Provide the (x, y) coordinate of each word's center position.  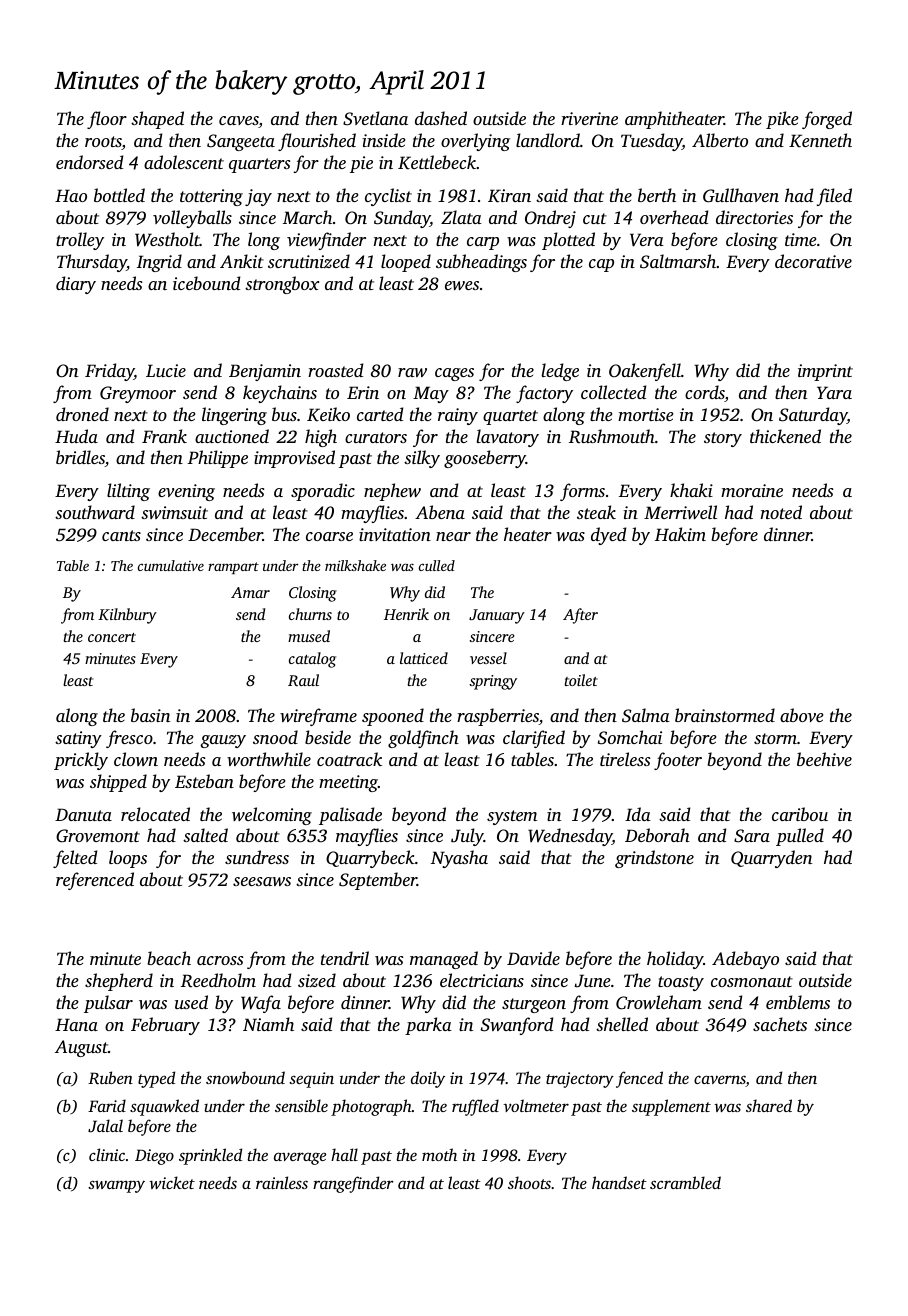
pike (782, 120)
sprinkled (210, 1156)
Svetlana (375, 118)
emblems (798, 1002)
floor (107, 120)
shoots (529, 1182)
